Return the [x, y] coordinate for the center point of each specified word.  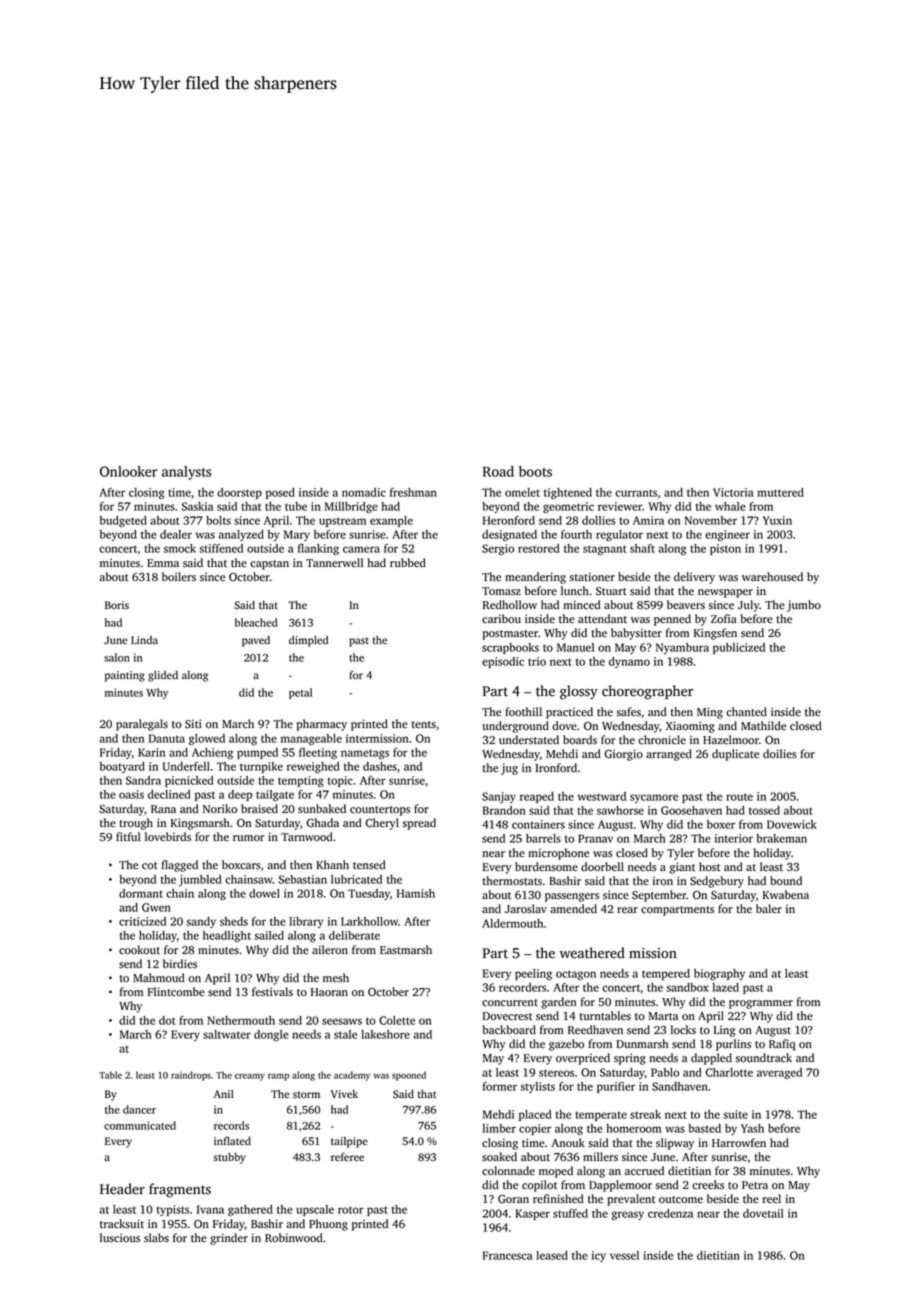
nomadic [364, 492]
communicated [140, 1125]
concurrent [510, 1003]
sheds [234, 921]
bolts [218, 520]
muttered [780, 492]
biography [719, 974]
